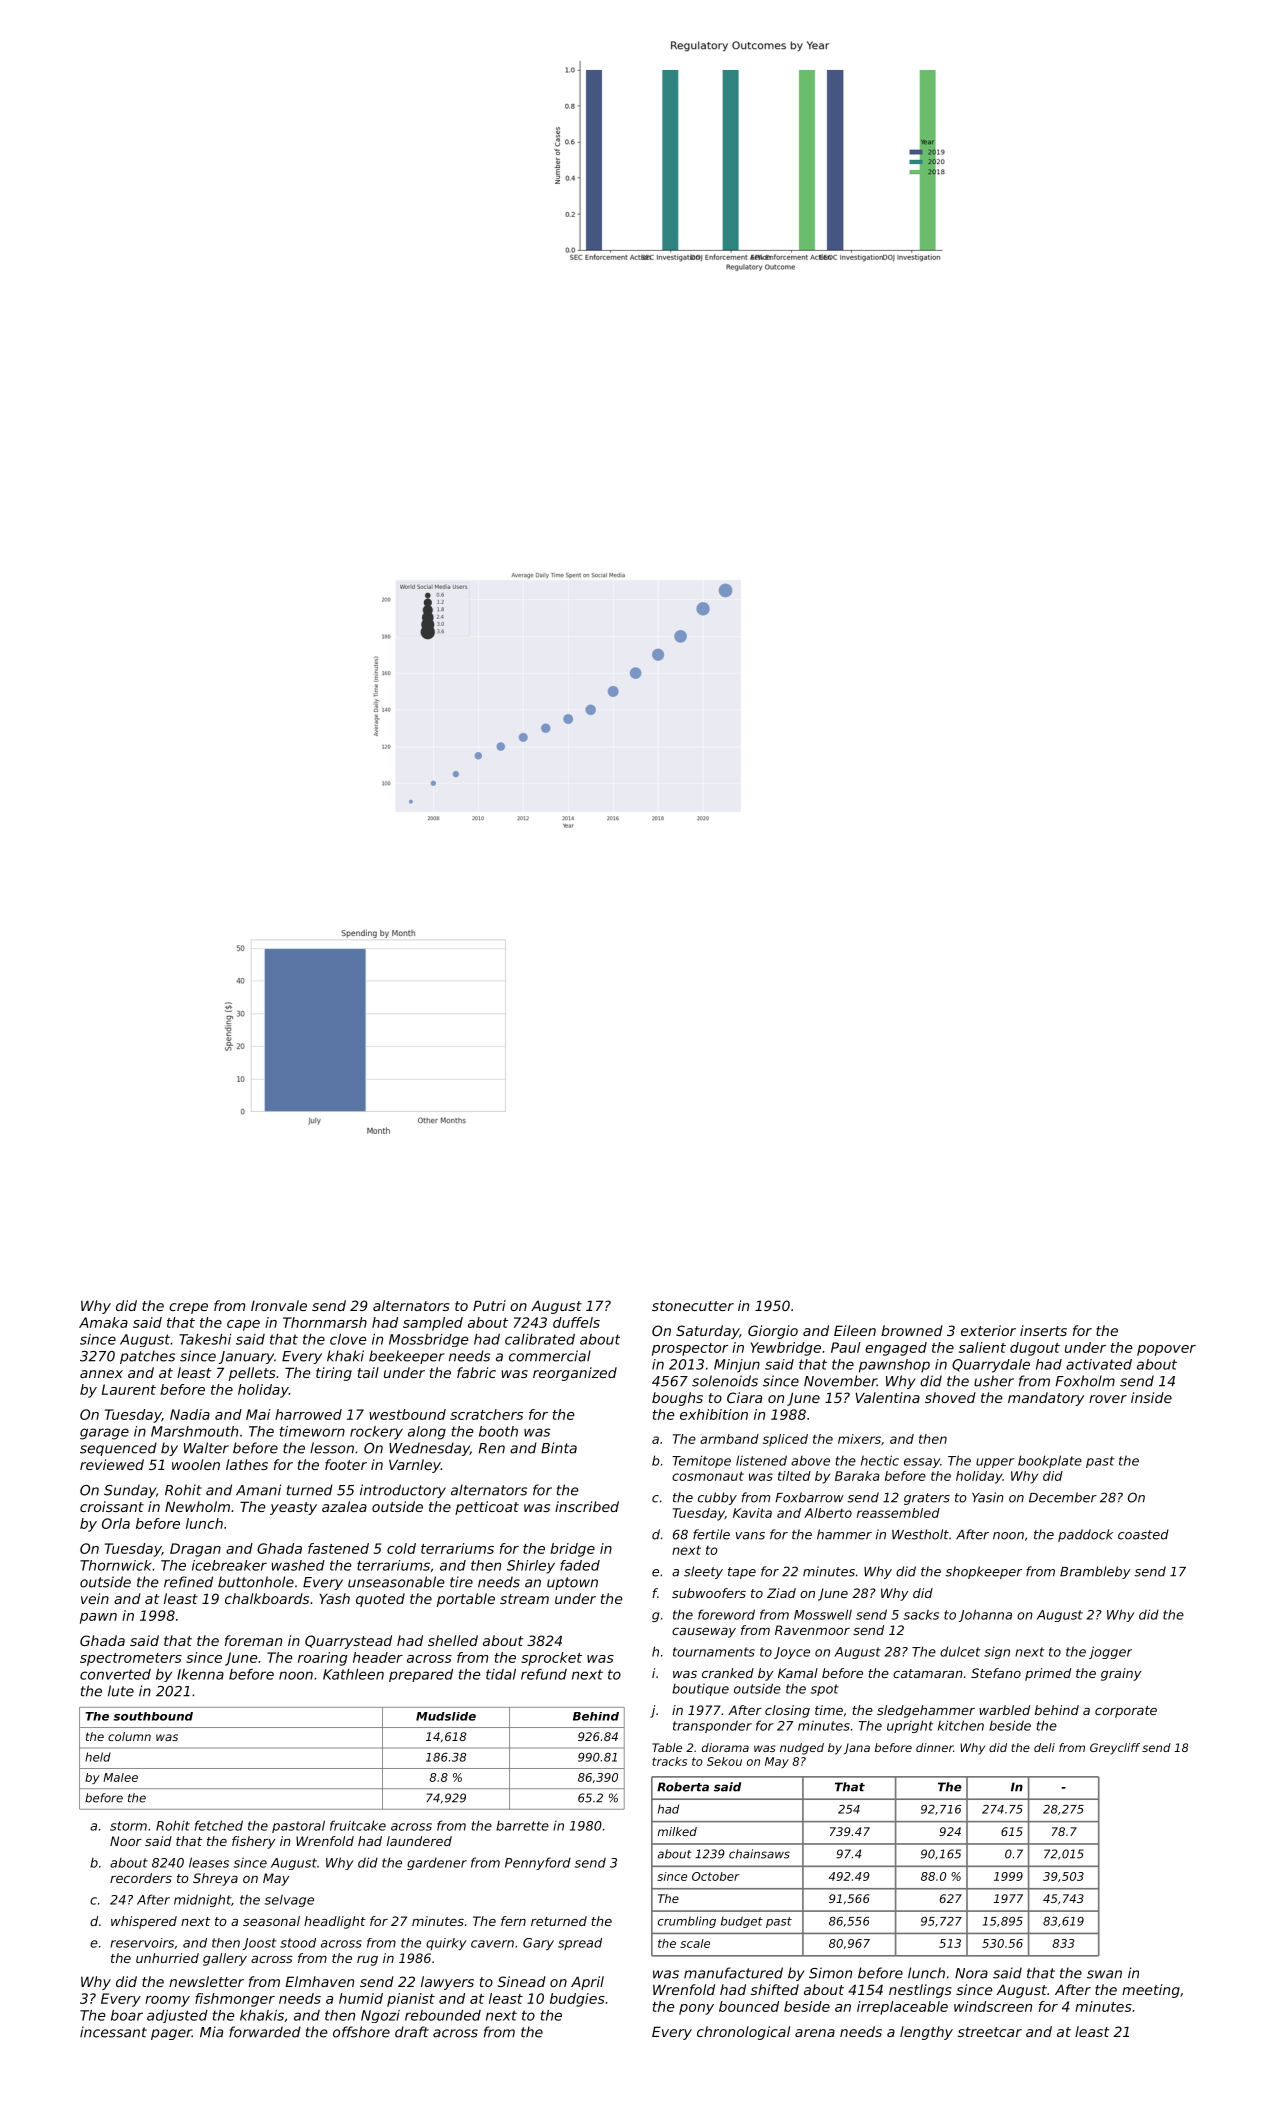 This image has width=1276, height=2102. What do you see at coordinates (195, 1550) in the image?
I see `Dragan` at bounding box center [195, 1550].
